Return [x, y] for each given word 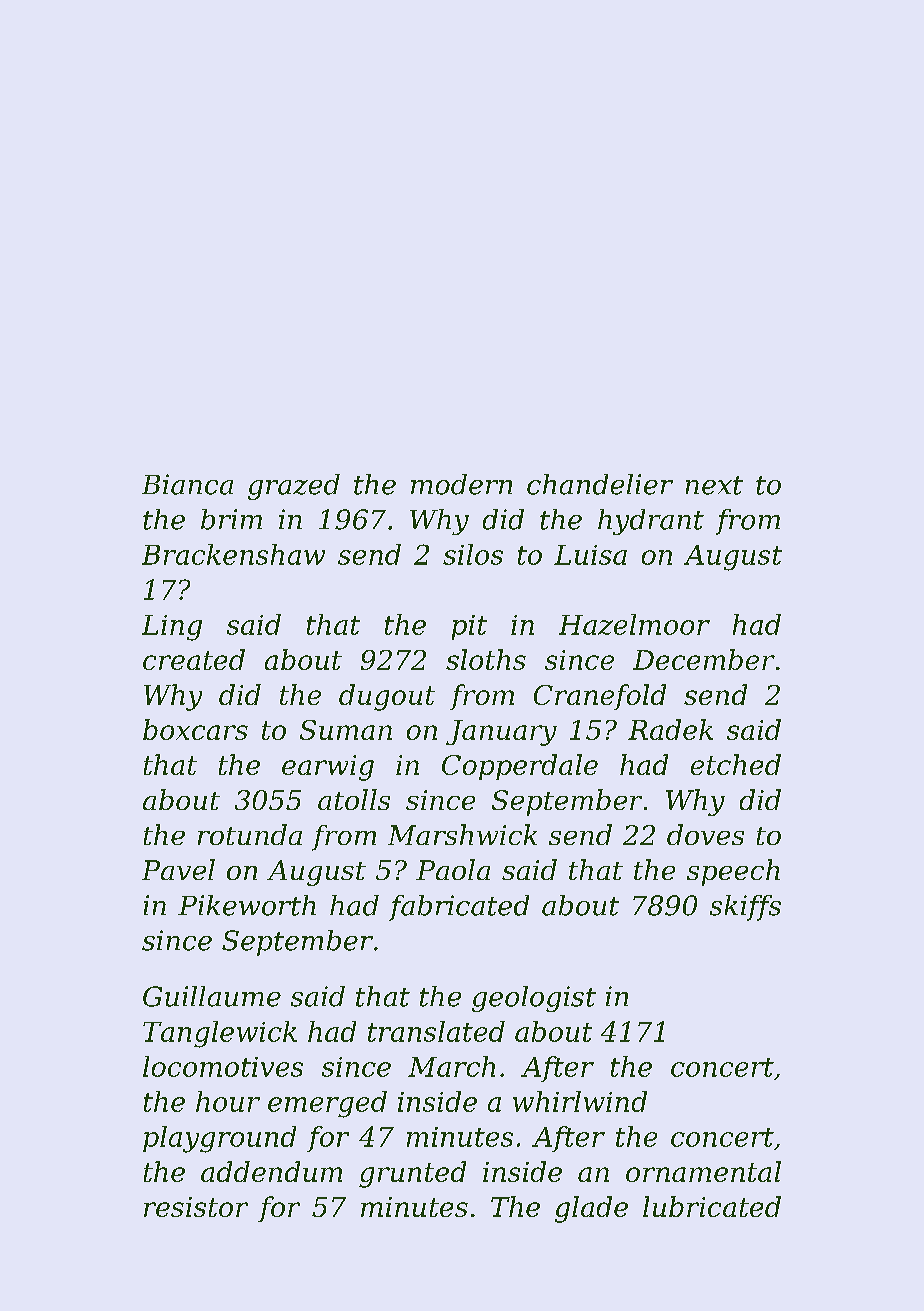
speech [733, 872]
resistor [196, 1207]
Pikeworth [247, 905]
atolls [354, 799]
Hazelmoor [634, 624]
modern [461, 484]
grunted [412, 1174]
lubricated [712, 1206]
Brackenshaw [233, 554]
